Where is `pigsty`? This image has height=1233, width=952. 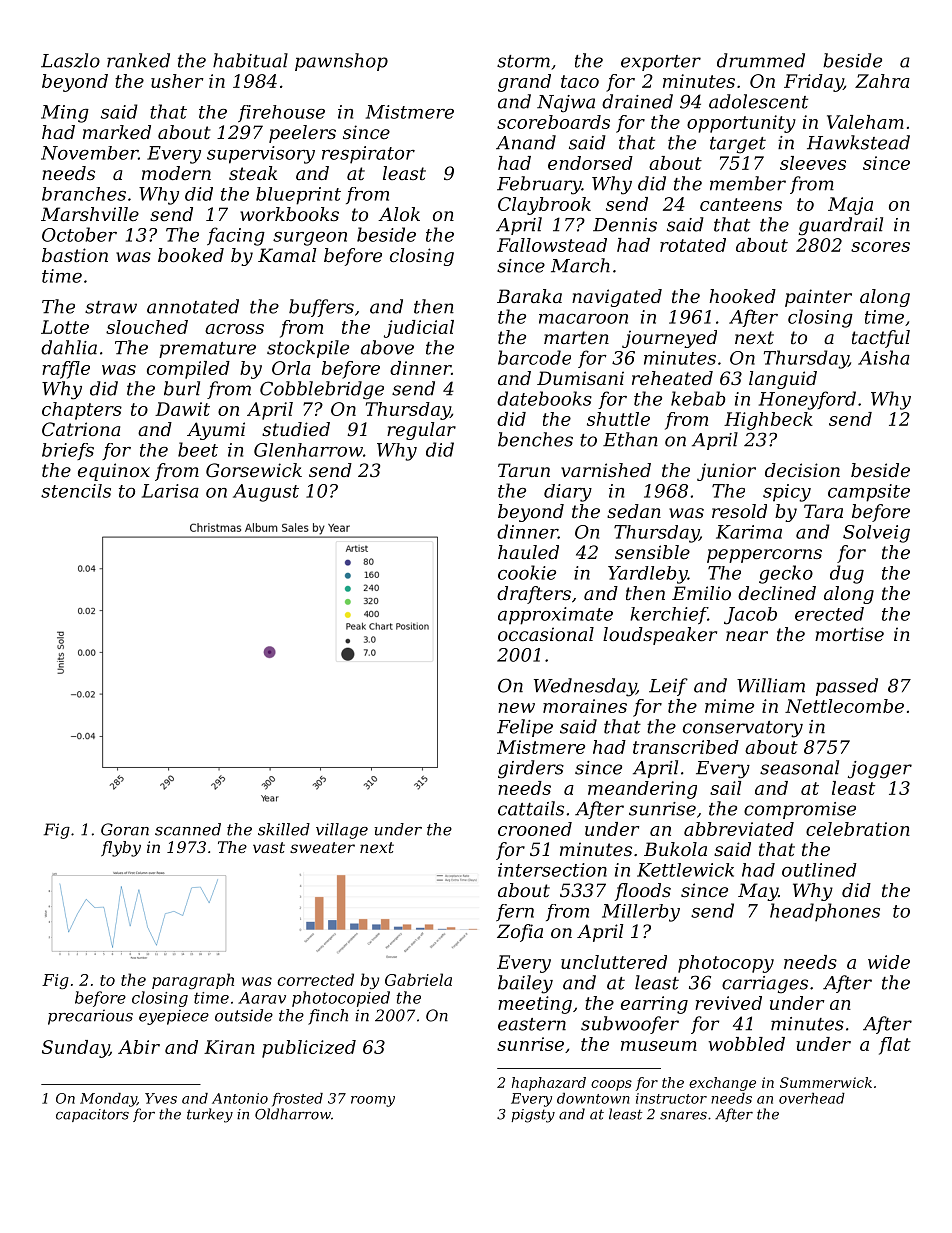
pigsty is located at coordinates (533, 1116).
